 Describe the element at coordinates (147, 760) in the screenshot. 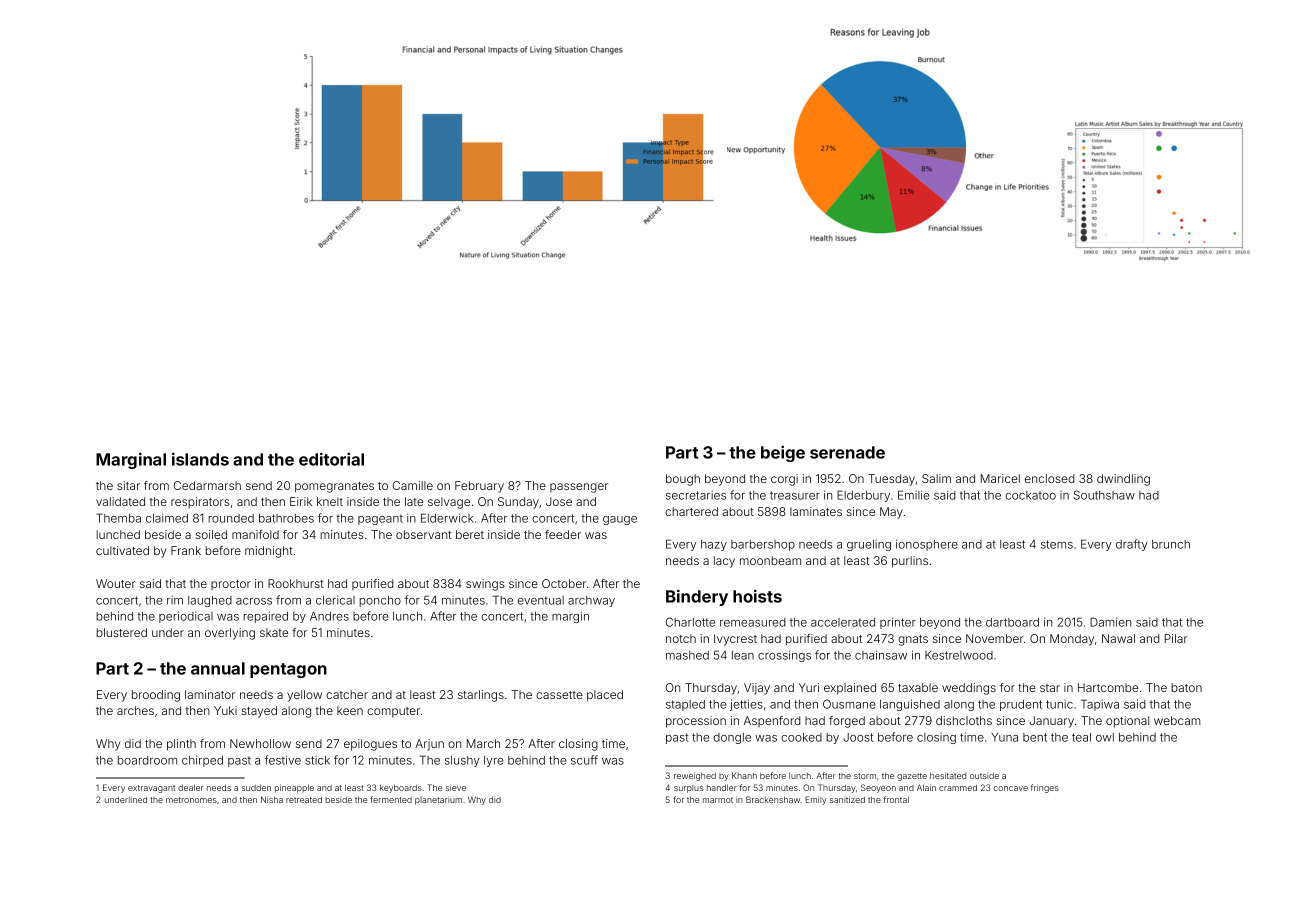

I see `boardroom` at that location.
